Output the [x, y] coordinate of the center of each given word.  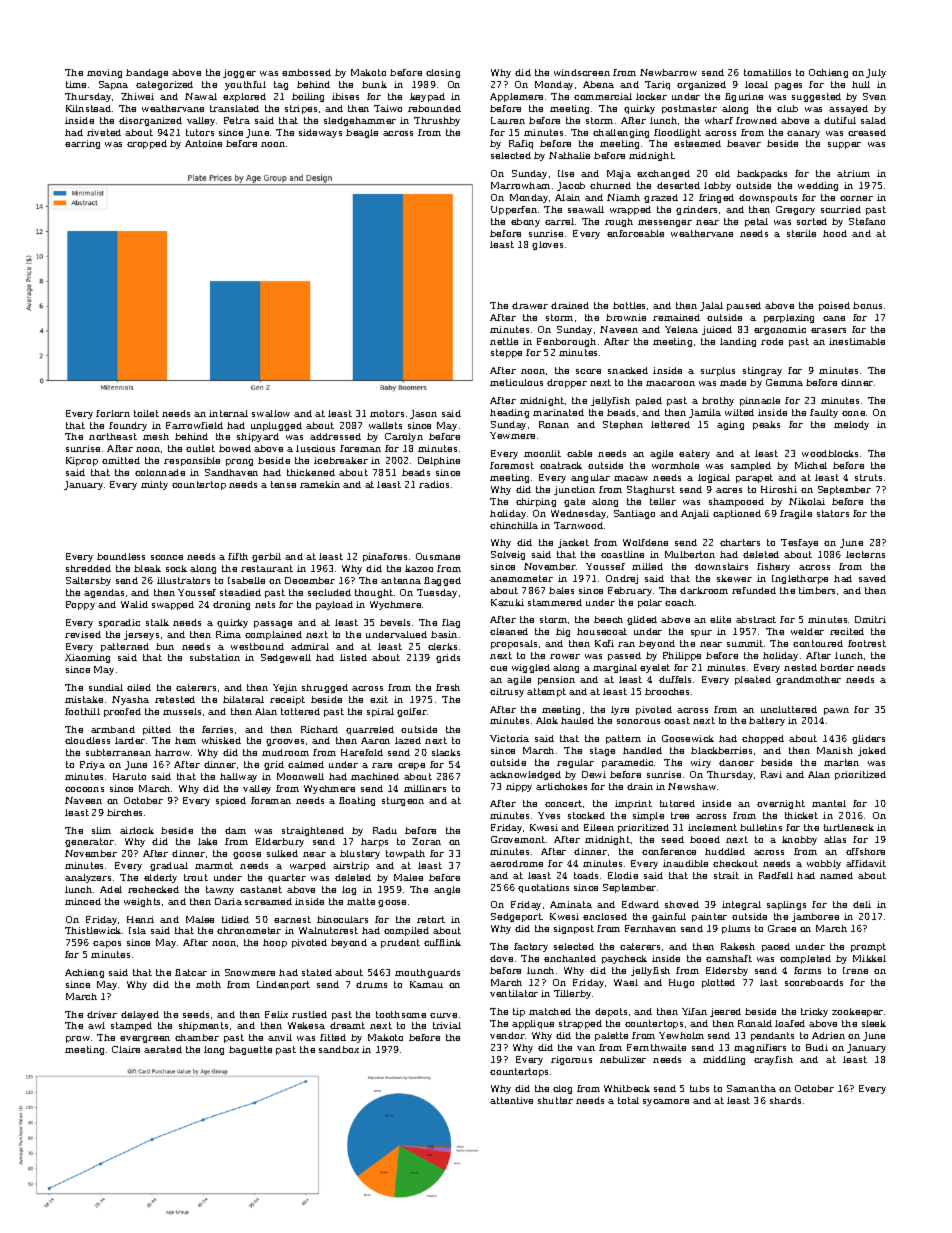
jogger [239, 73]
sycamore [666, 1102]
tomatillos [767, 72]
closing [443, 73]
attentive [511, 1100]
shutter [555, 1100]
